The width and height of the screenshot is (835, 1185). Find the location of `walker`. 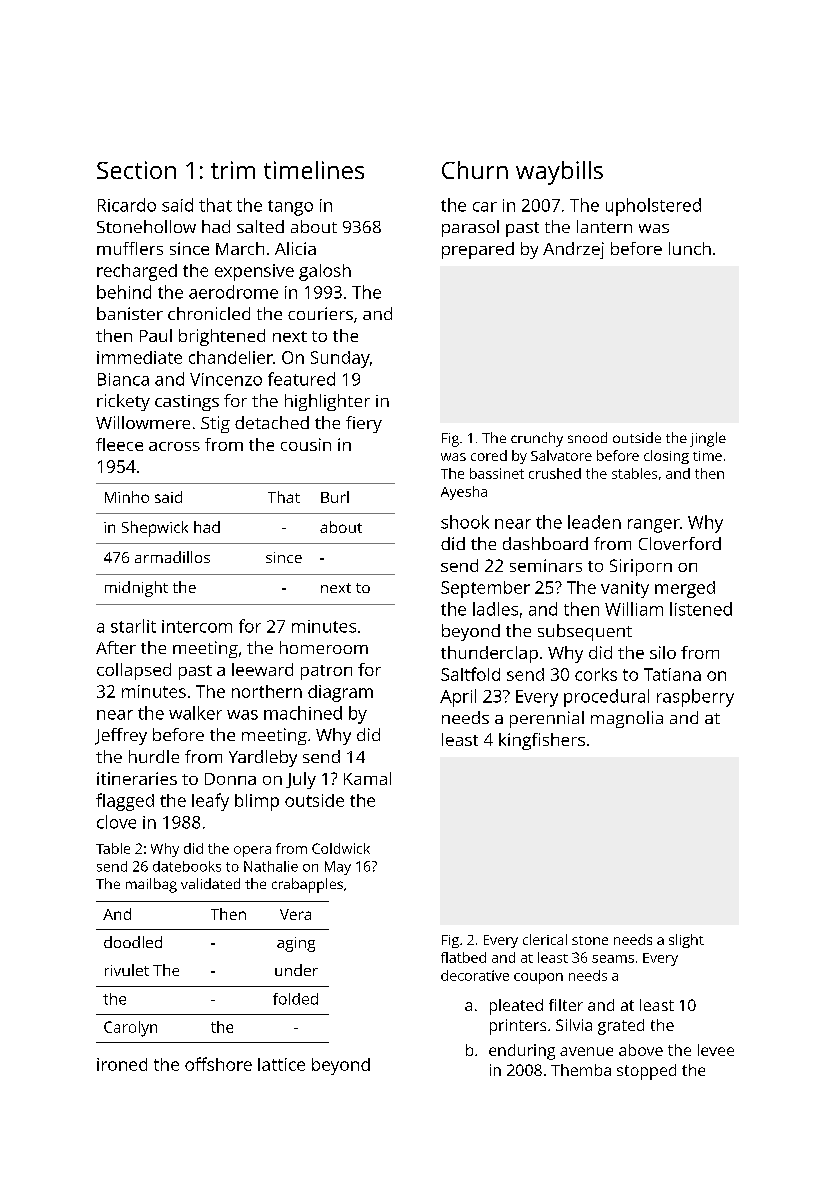

walker is located at coordinates (195, 713).
